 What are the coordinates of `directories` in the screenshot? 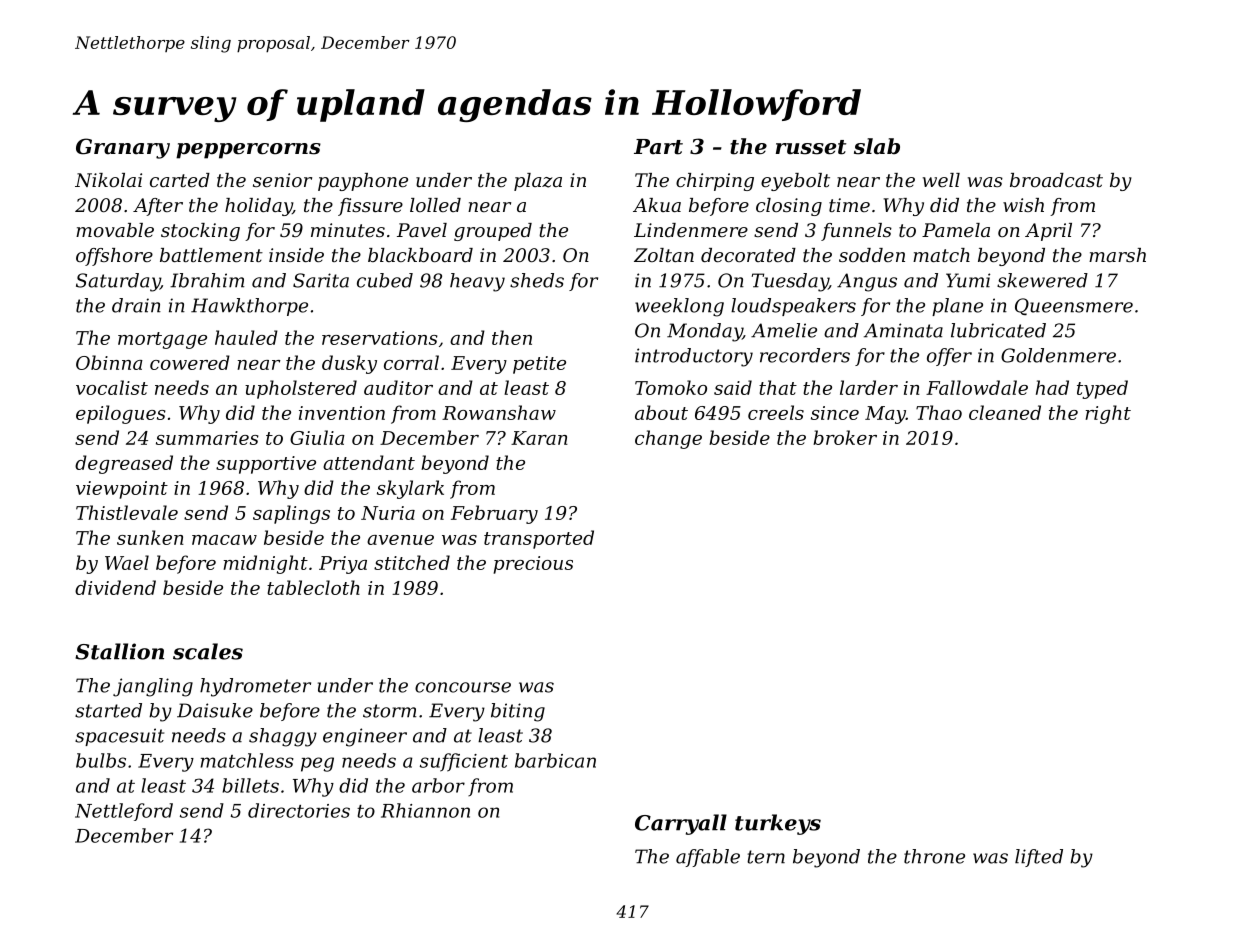 It's located at (299, 810).
